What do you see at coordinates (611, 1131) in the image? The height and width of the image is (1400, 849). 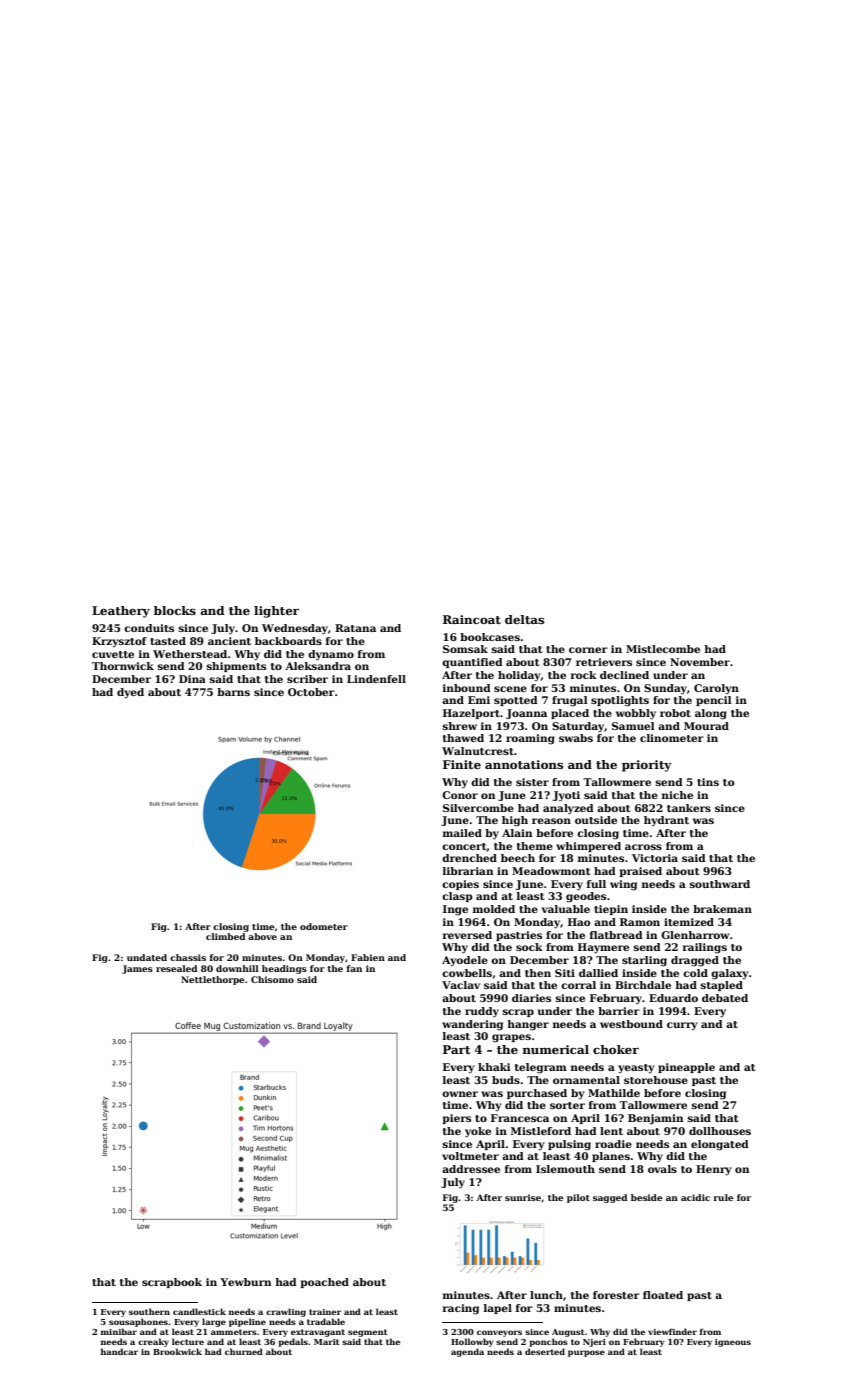 I see `lent` at bounding box center [611, 1131].
